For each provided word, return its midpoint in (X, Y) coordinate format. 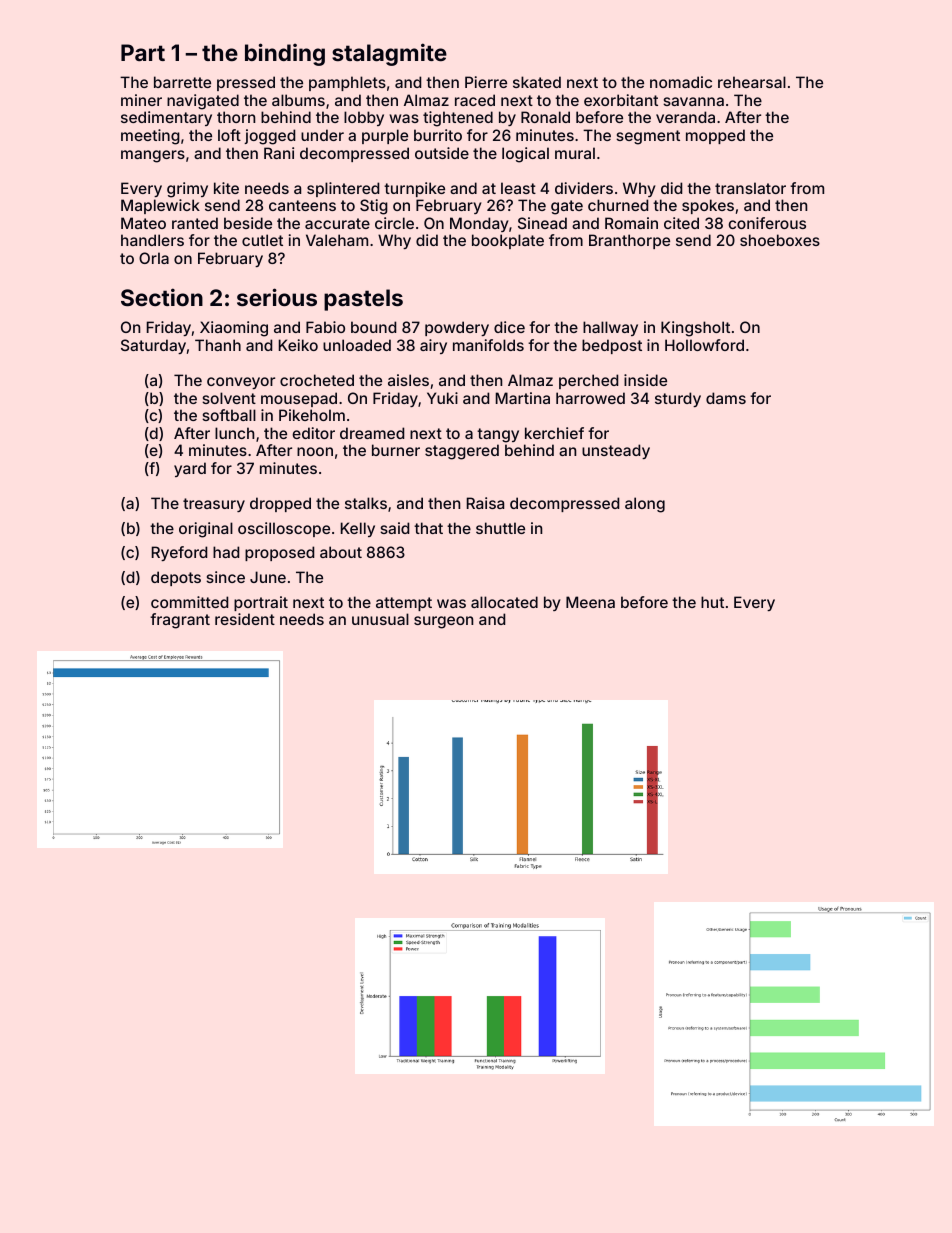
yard (190, 469)
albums (298, 100)
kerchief (554, 433)
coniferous (767, 223)
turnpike (414, 189)
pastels (363, 300)
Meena (590, 602)
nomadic (681, 82)
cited (681, 223)
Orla (154, 258)
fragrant (180, 621)
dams (726, 398)
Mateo (143, 223)
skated (537, 82)
